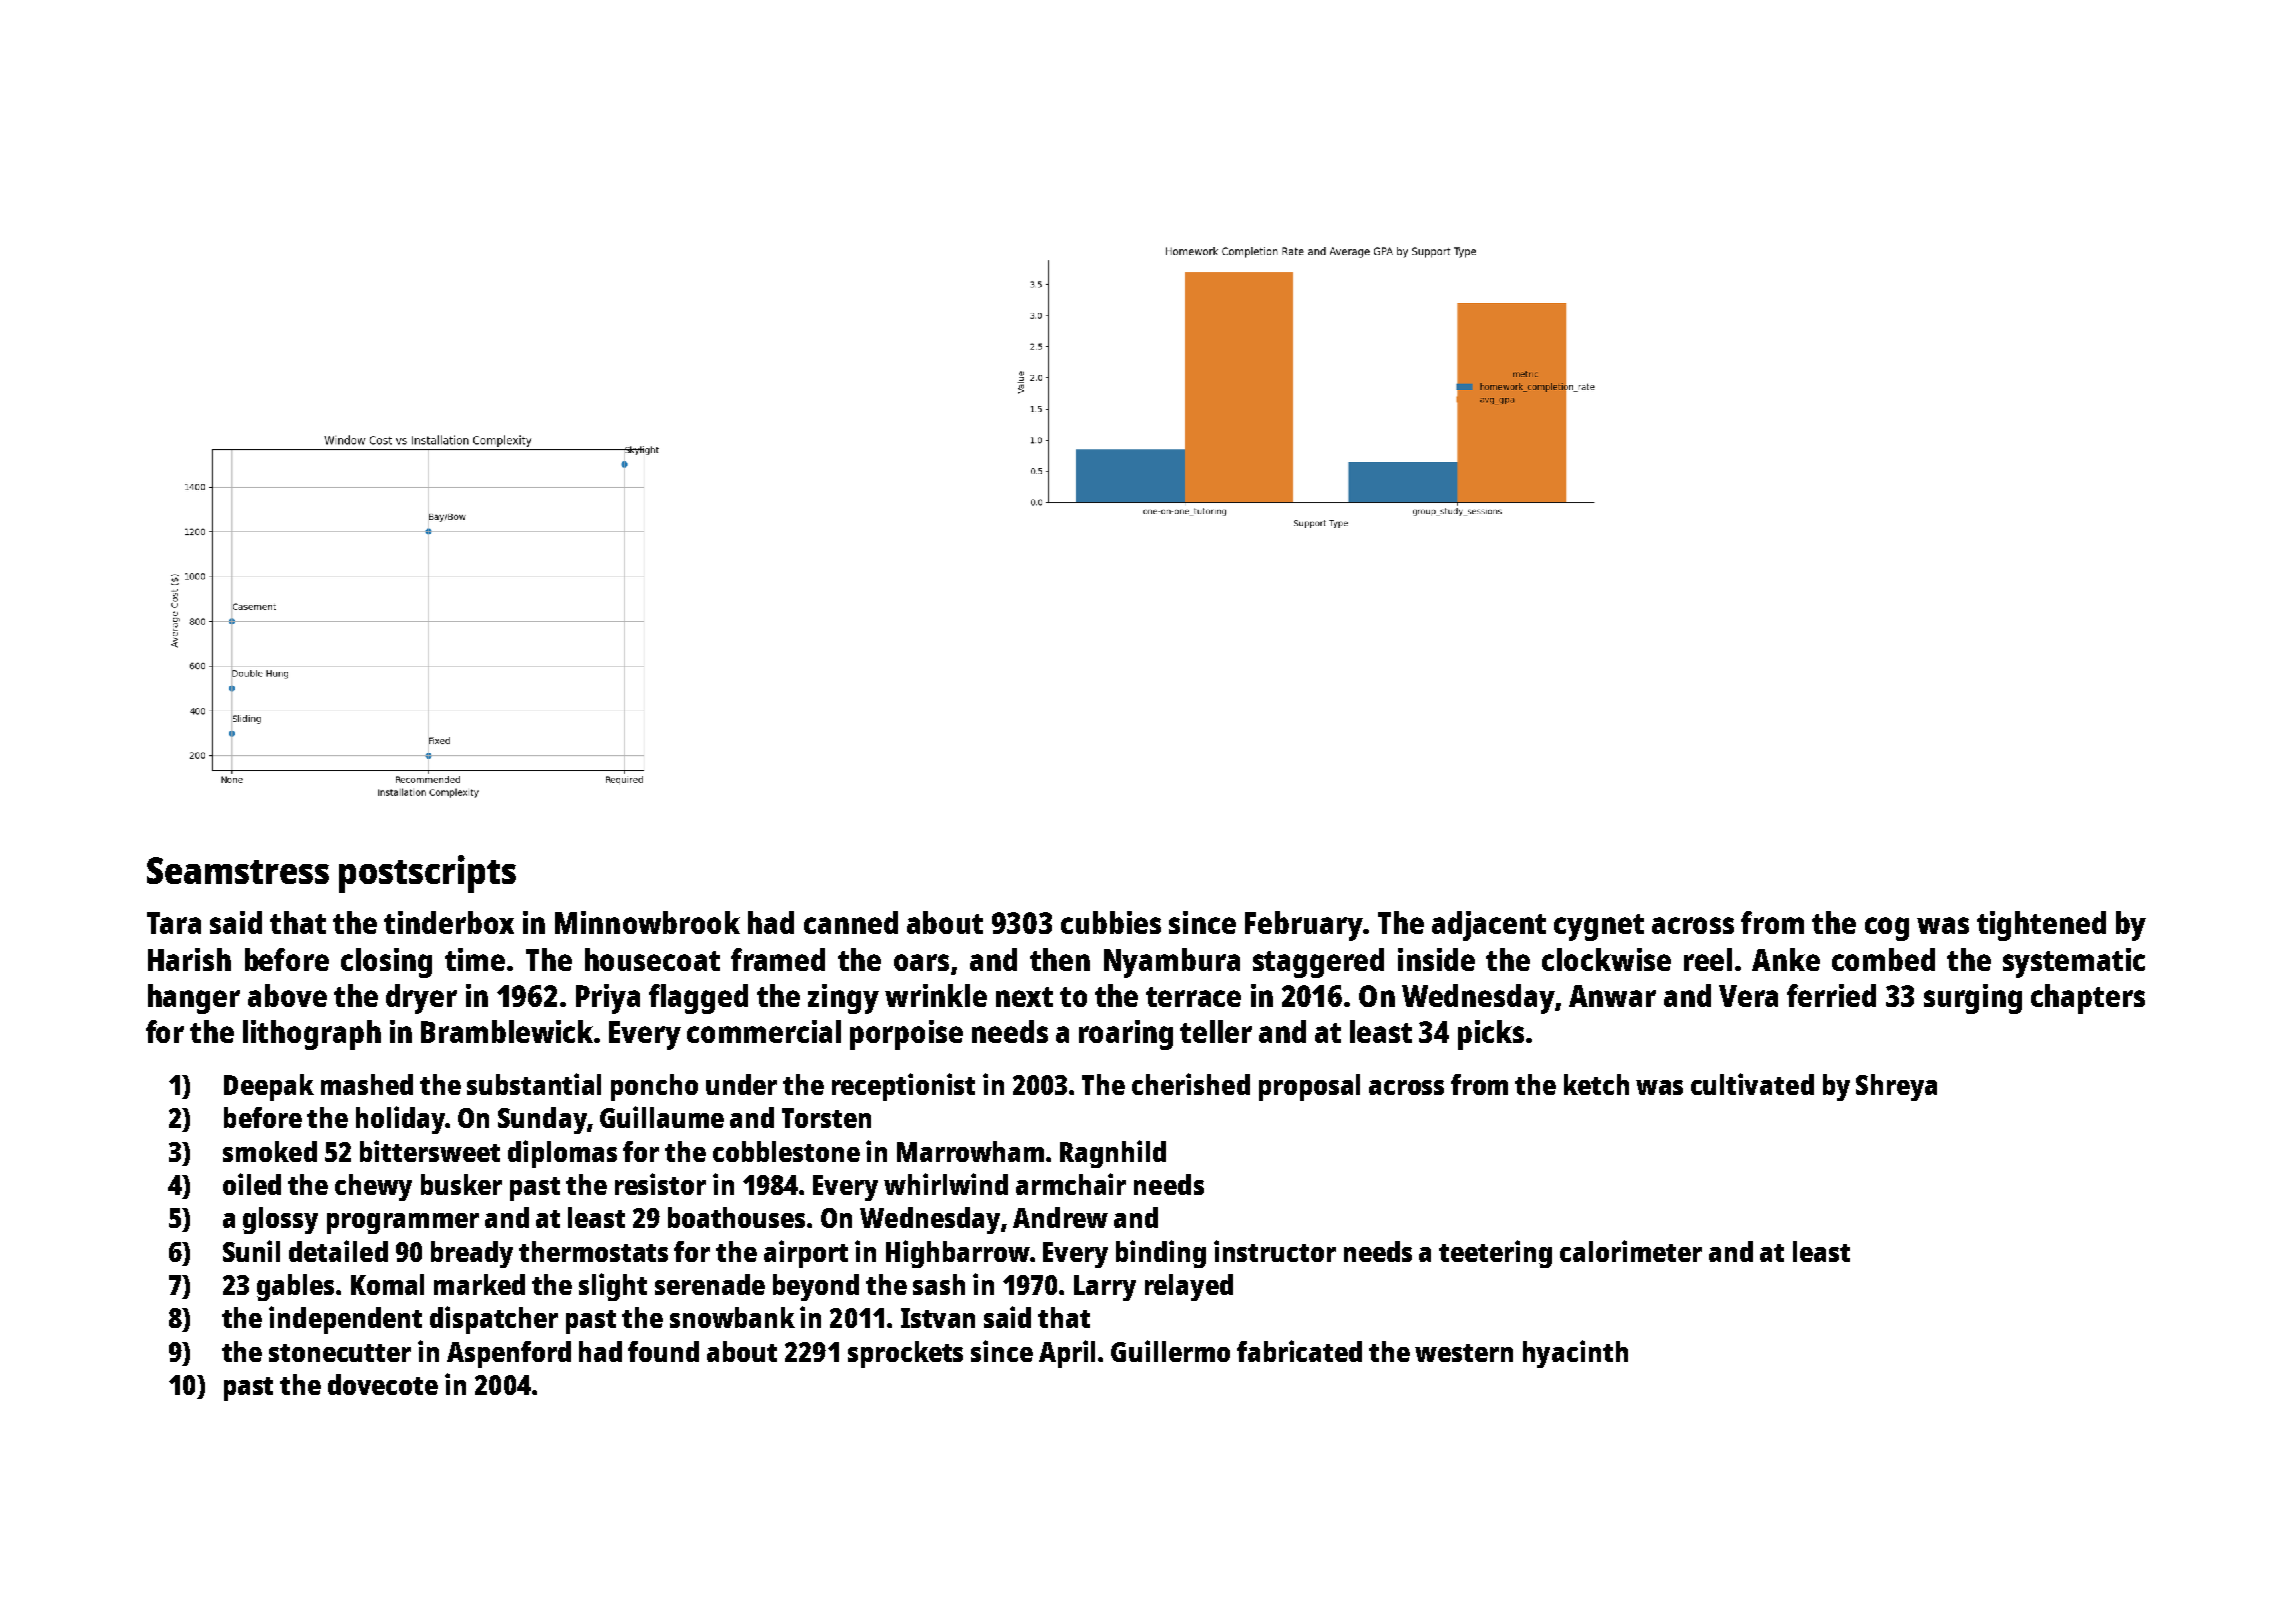 The width and height of the screenshot is (2292, 1620). Describe the element at coordinates (1060, 959) in the screenshot. I see `then` at that location.
